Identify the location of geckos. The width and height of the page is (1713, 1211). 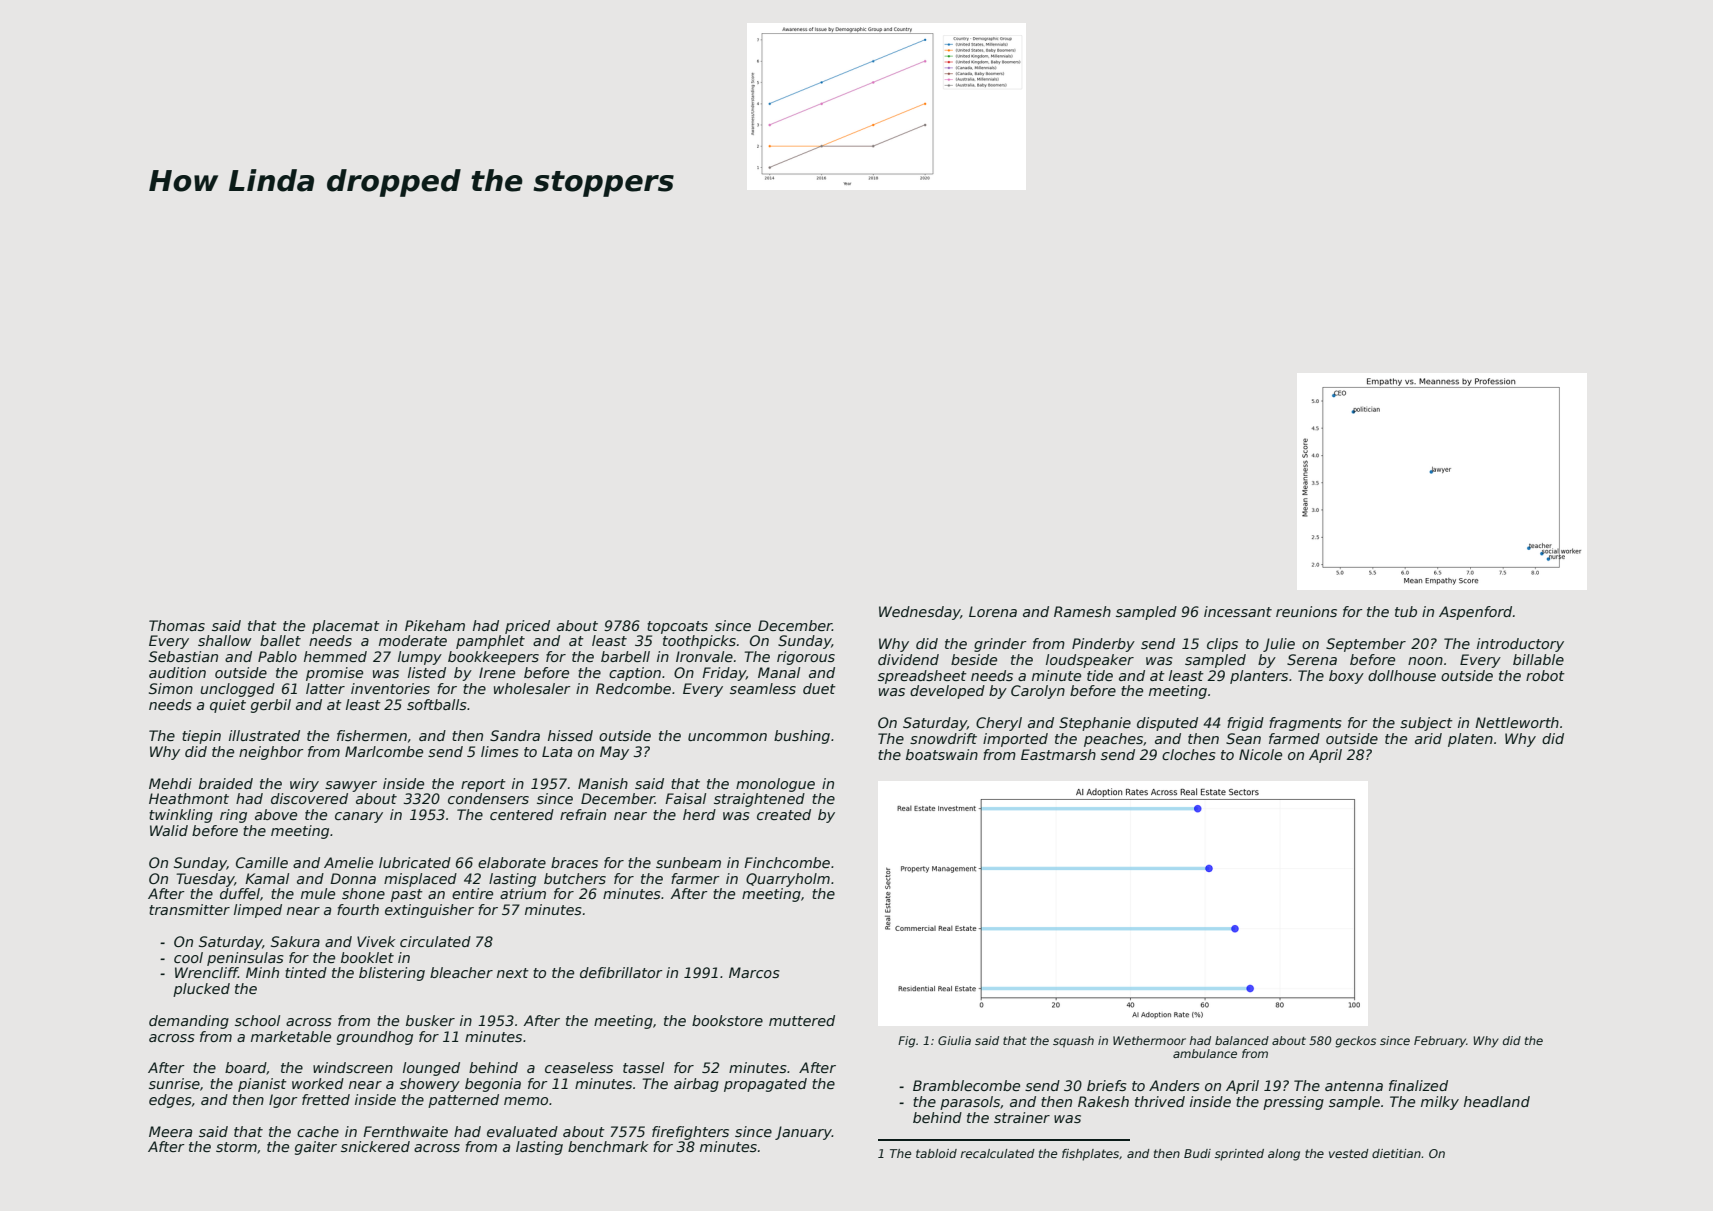
(1355, 1042).
